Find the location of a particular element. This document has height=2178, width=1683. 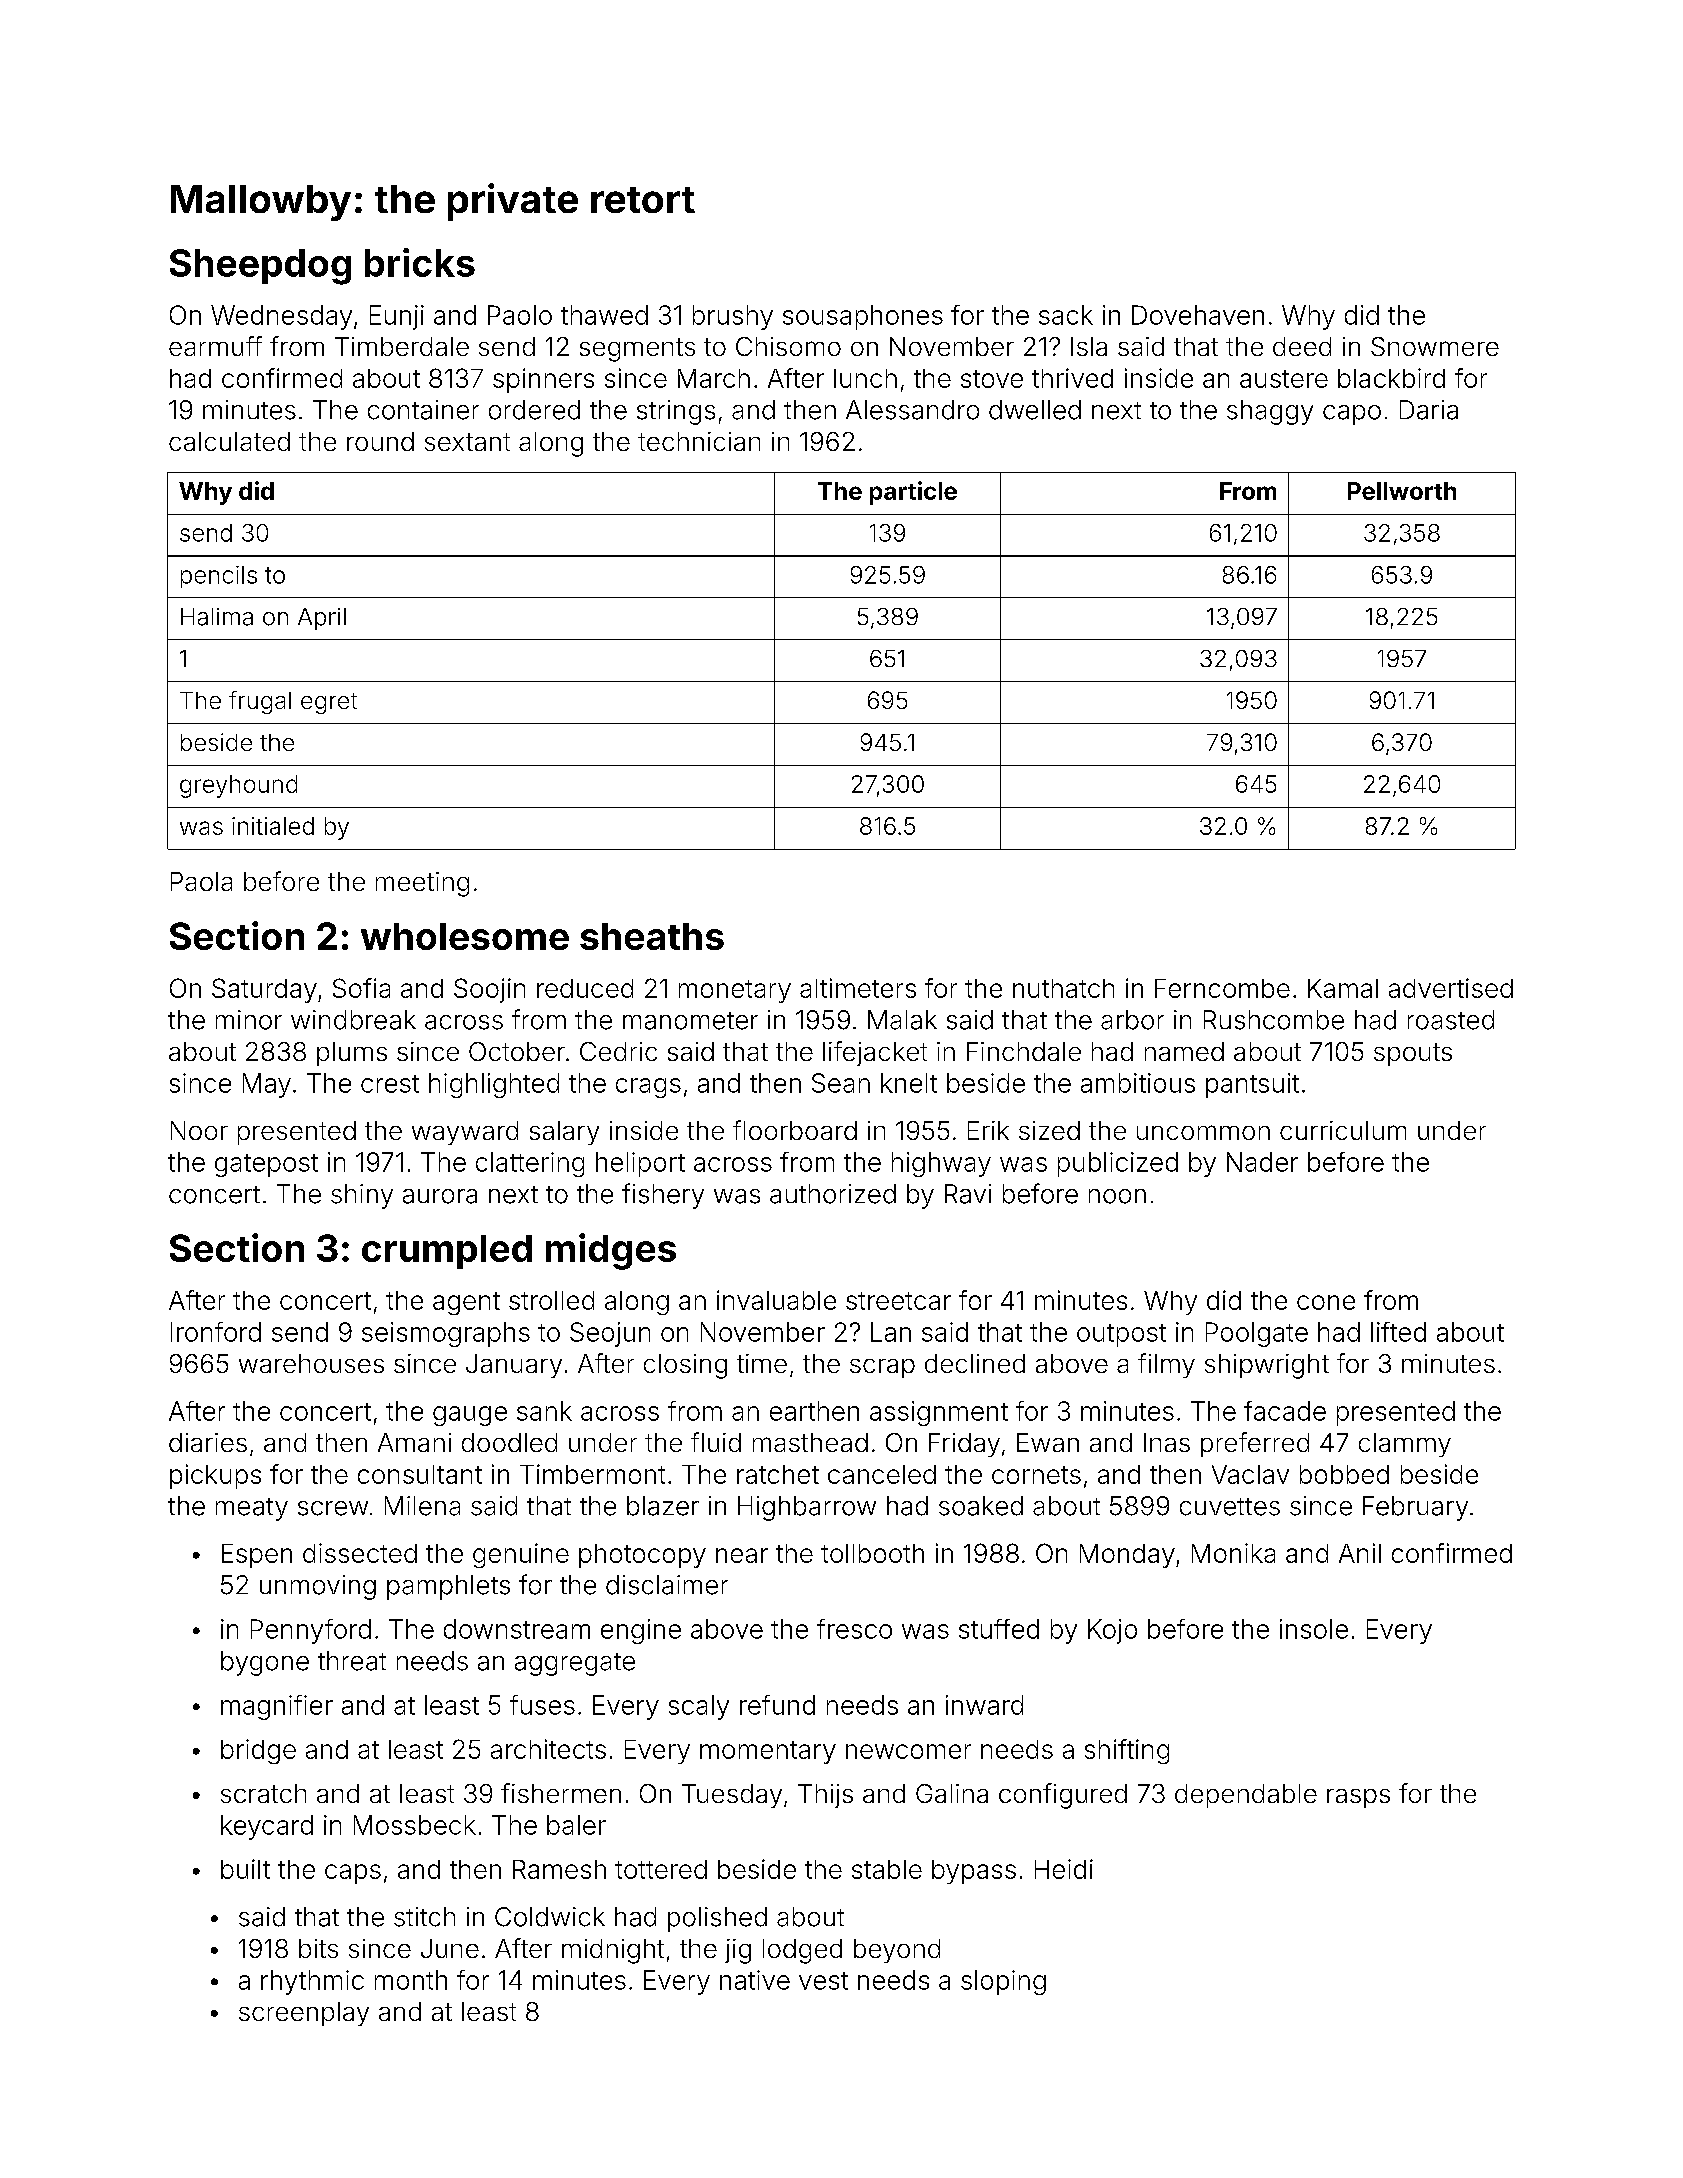

canceled is located at coordinates (882, 1474).
